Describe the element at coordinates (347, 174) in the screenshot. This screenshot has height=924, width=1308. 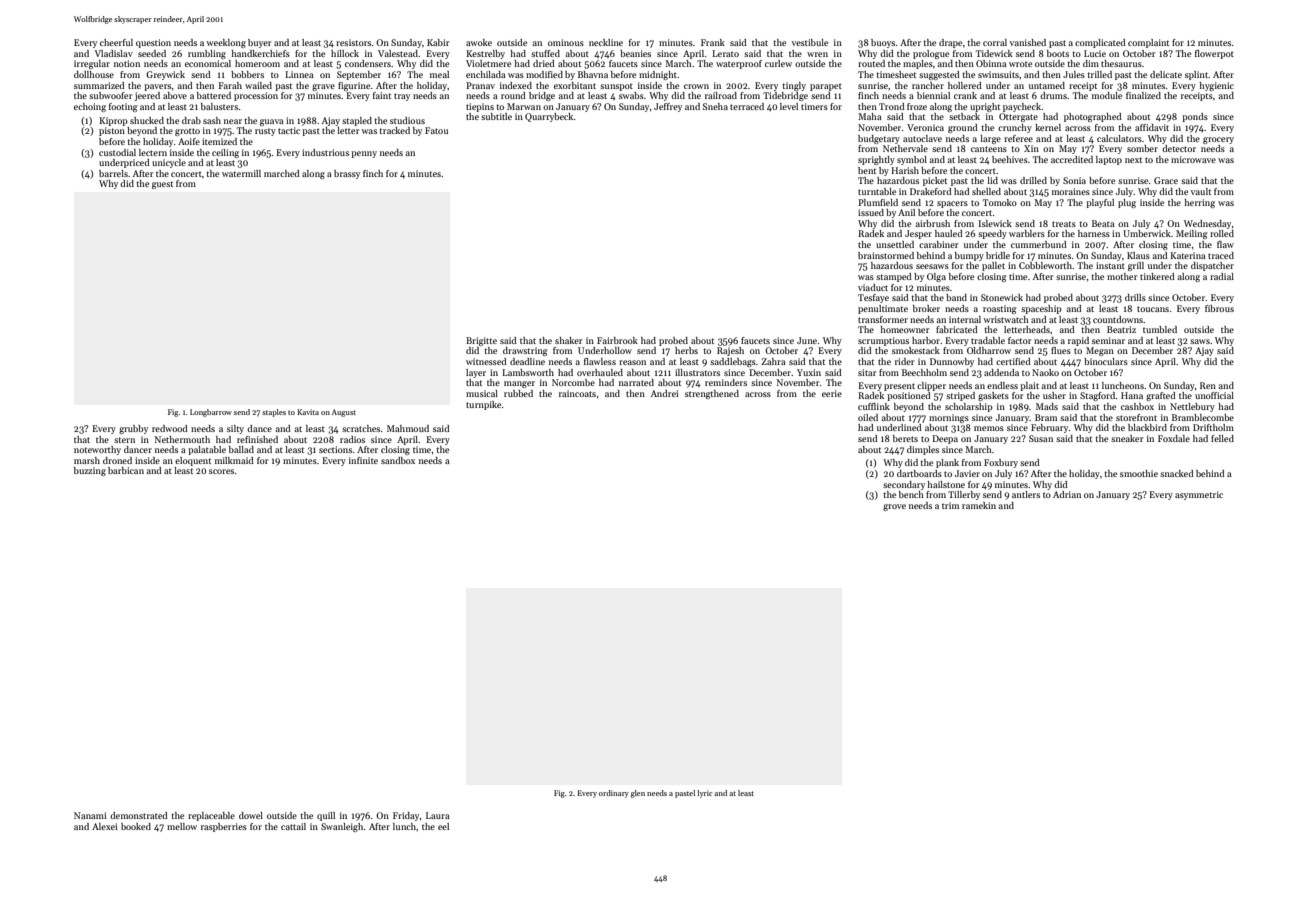
I see `brassy` at that location.
